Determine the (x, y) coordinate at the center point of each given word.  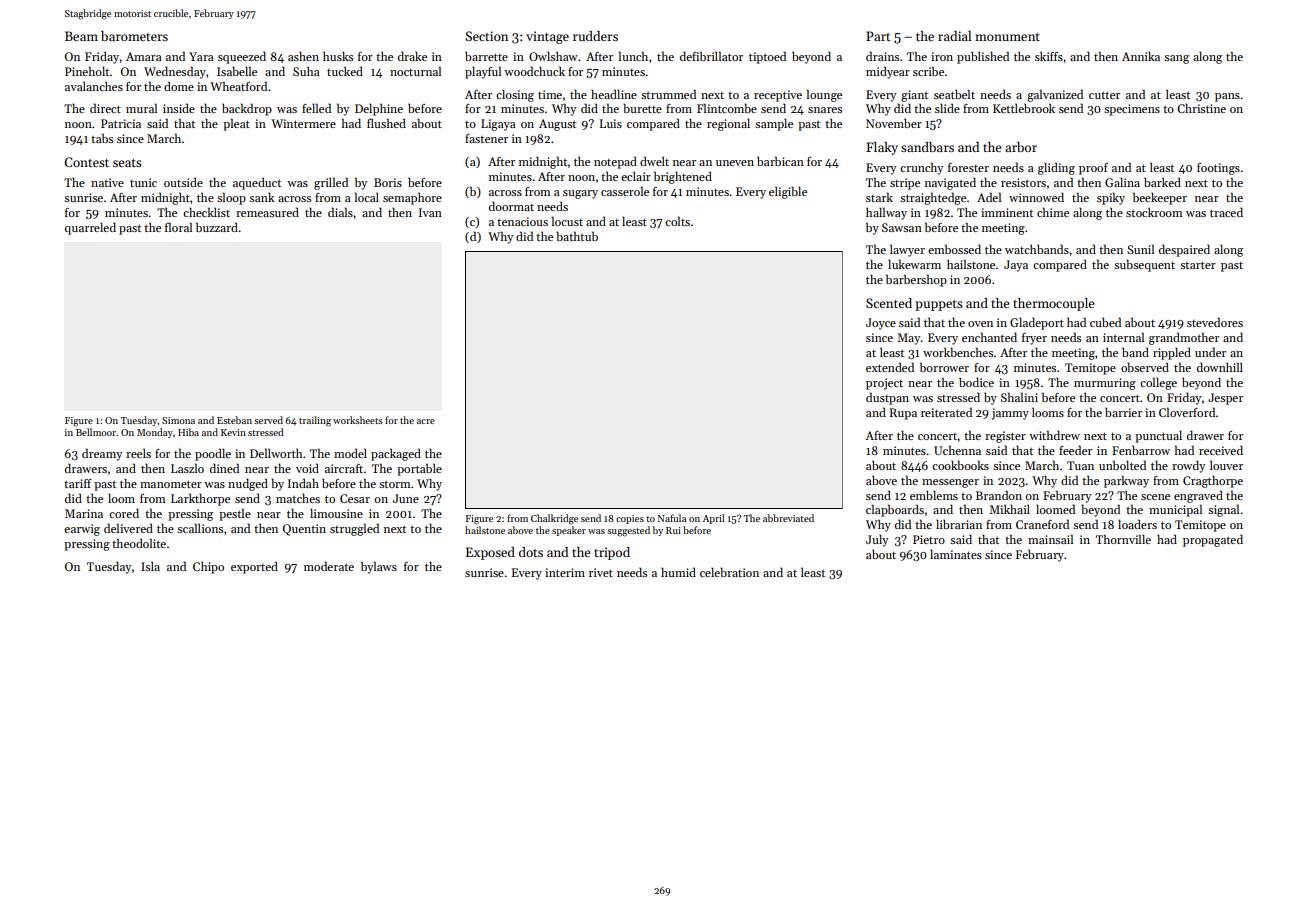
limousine (336, 513)
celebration (729, 572)
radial (954, 36)
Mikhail (1009, 509)
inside (179, 108)
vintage (547, 37)
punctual (1158, 436)
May (909, 339)
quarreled (90, 228)
